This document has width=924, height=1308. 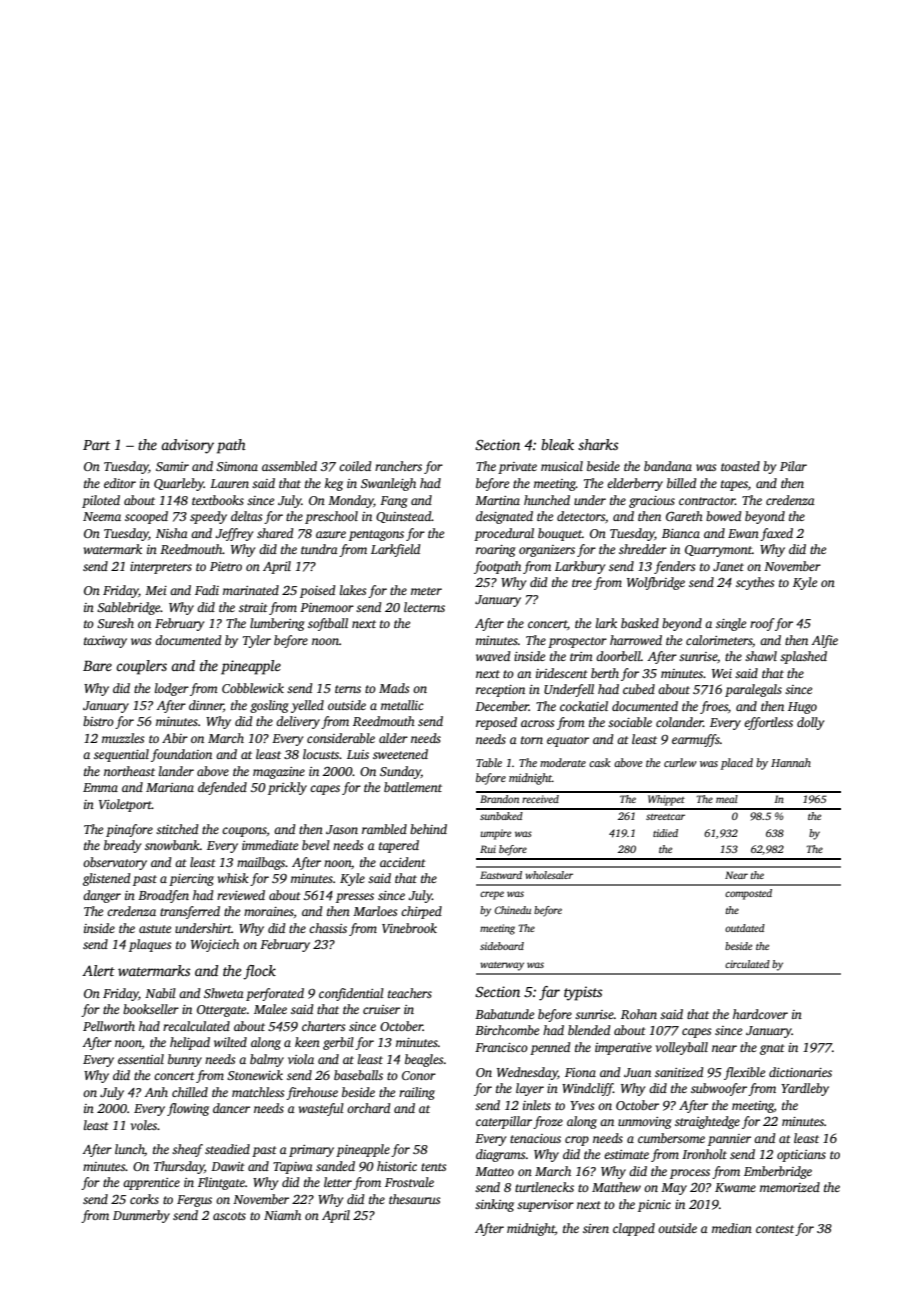 I want to click on Hannah, so click(x=791, y=762).
